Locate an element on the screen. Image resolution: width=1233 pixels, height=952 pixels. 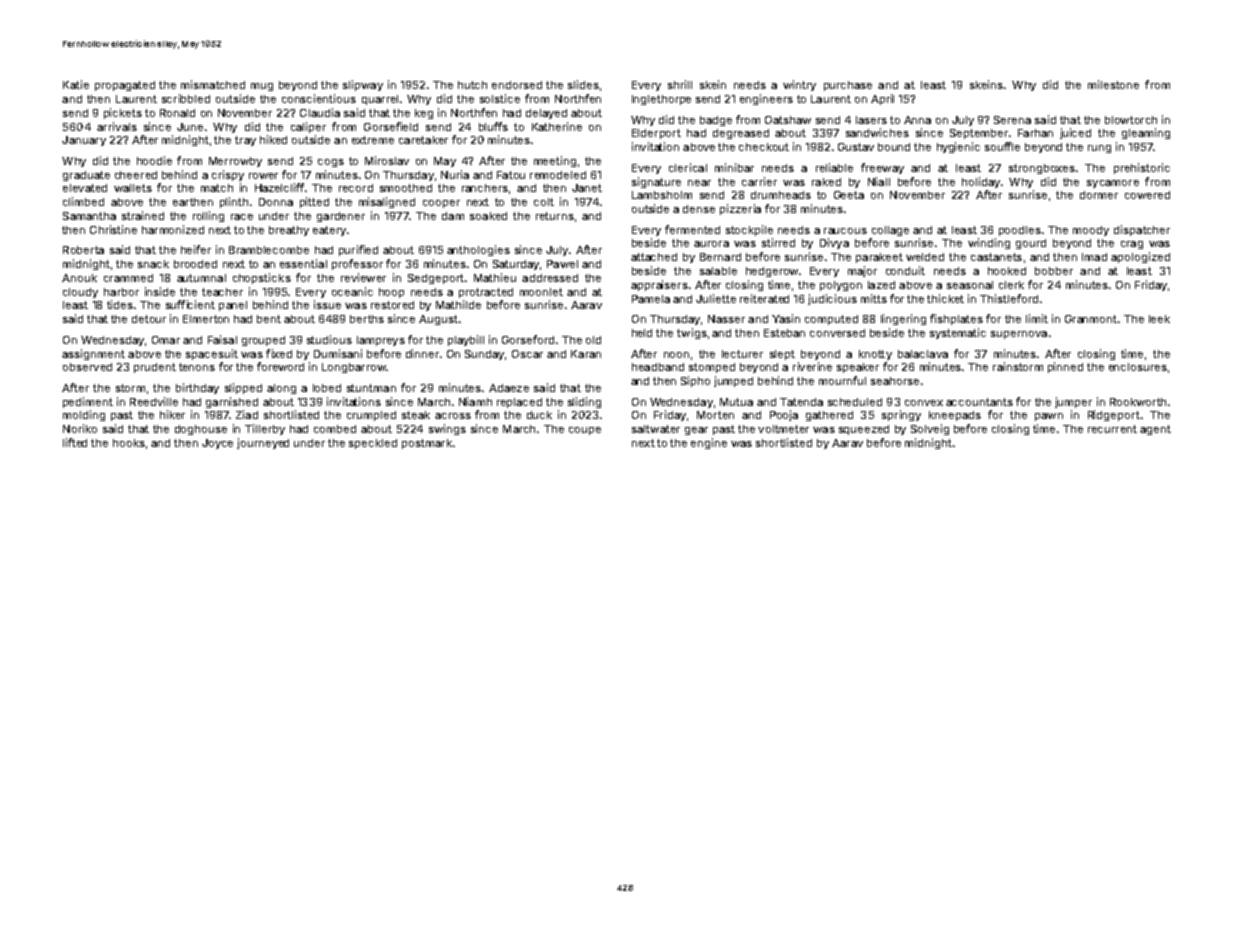
climbed is located at coordinates (83, 201).
